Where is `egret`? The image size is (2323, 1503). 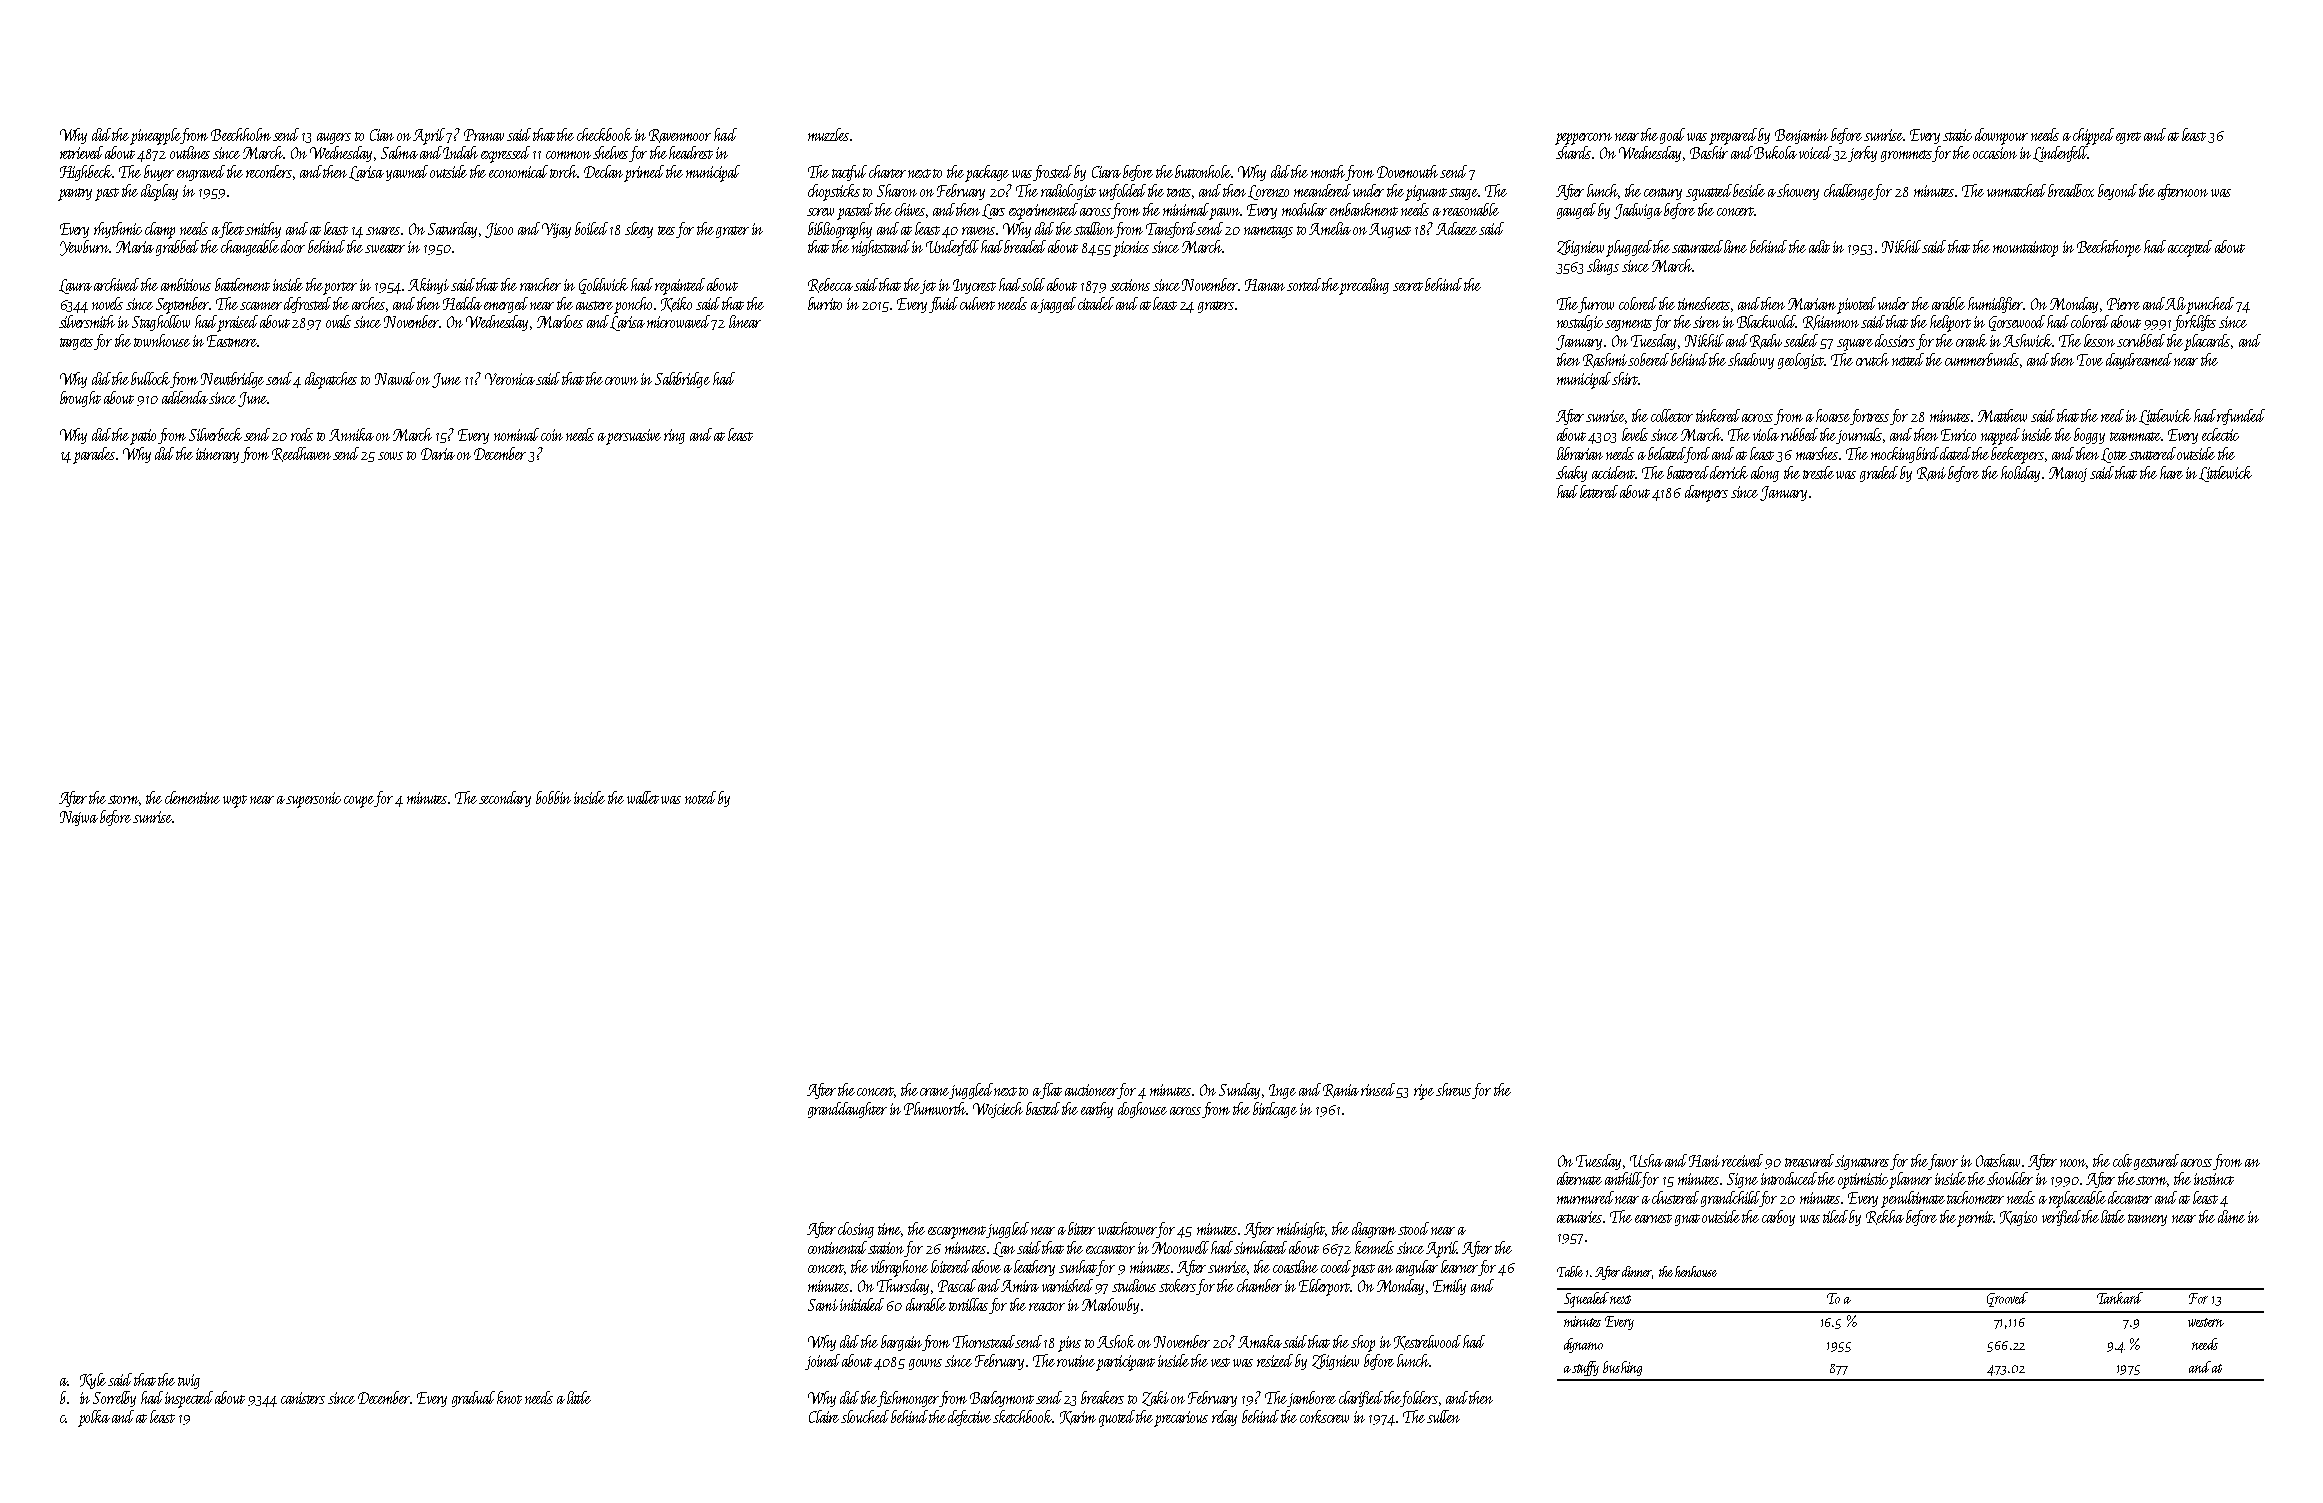
egret is located at coordinates (2128, 138).
